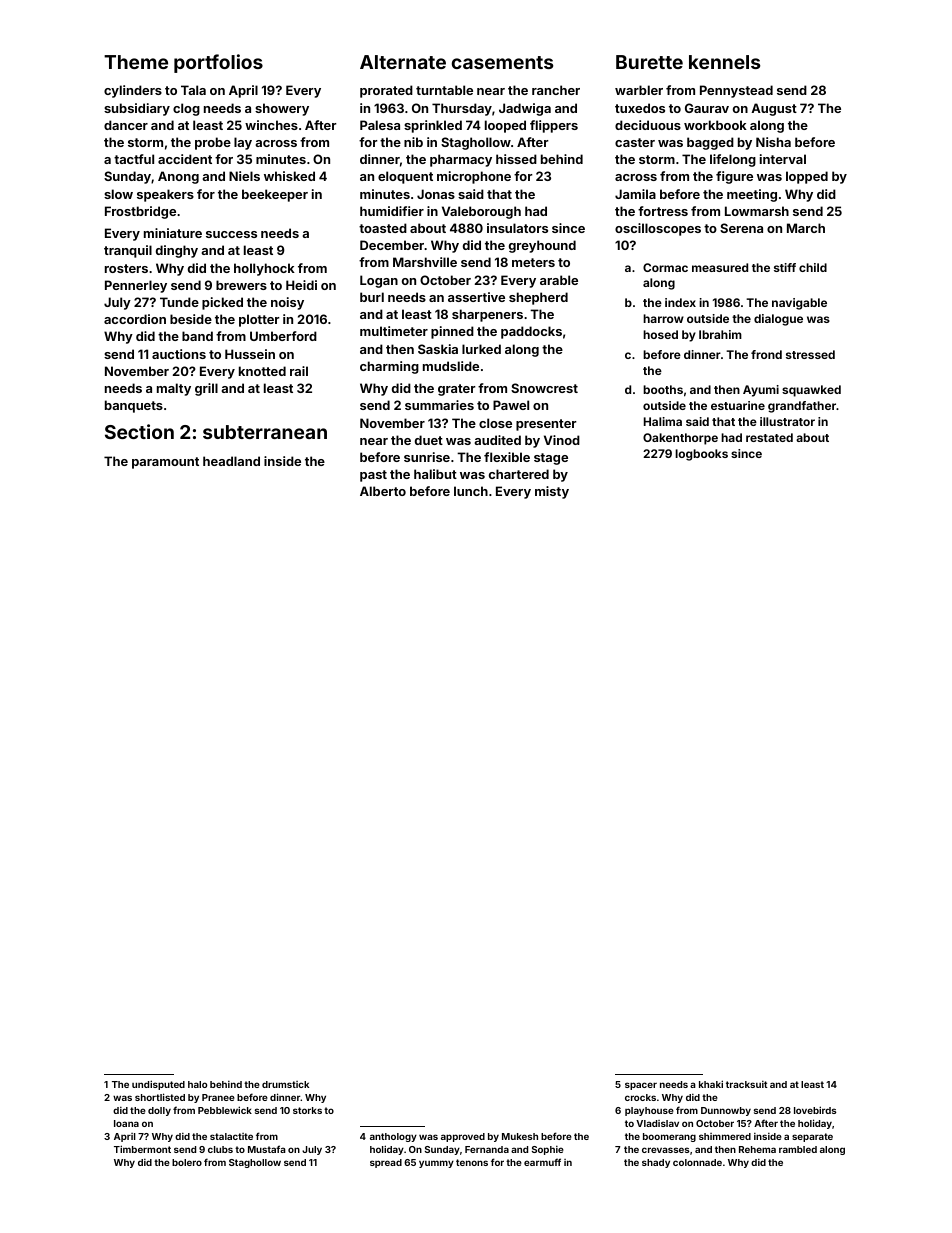  Describe the element at coordinates (179, 354) in the document. I see `auctions` at that location.
